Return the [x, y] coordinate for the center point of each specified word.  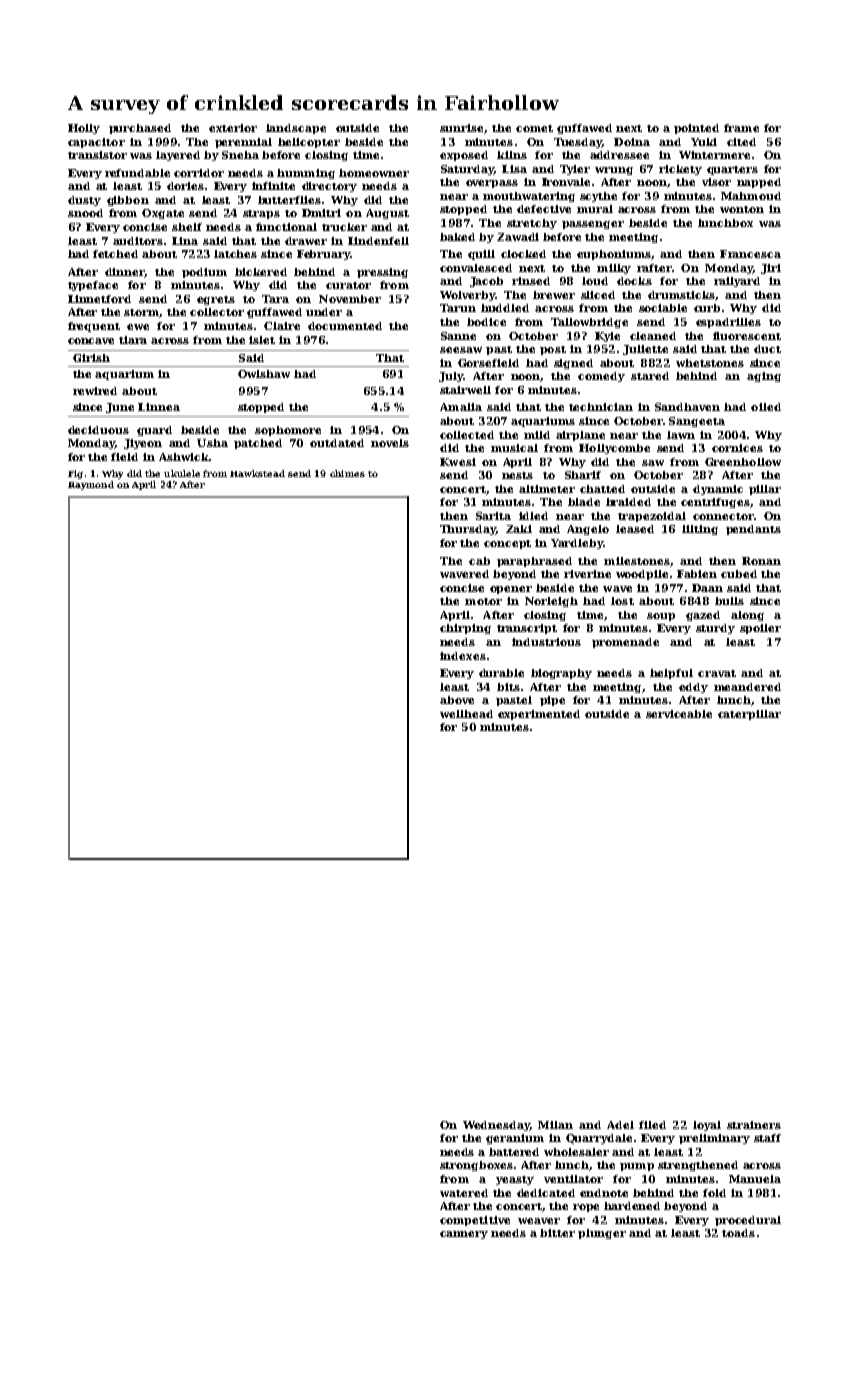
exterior [233, 128]
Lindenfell [378, 241]
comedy [601, 377]
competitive [475, 1221]
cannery [464, 1235]
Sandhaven [687, 407]
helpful [671, 674]
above [457, 700]
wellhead [466, 714]
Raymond [91, 485]
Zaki [519, 529]
